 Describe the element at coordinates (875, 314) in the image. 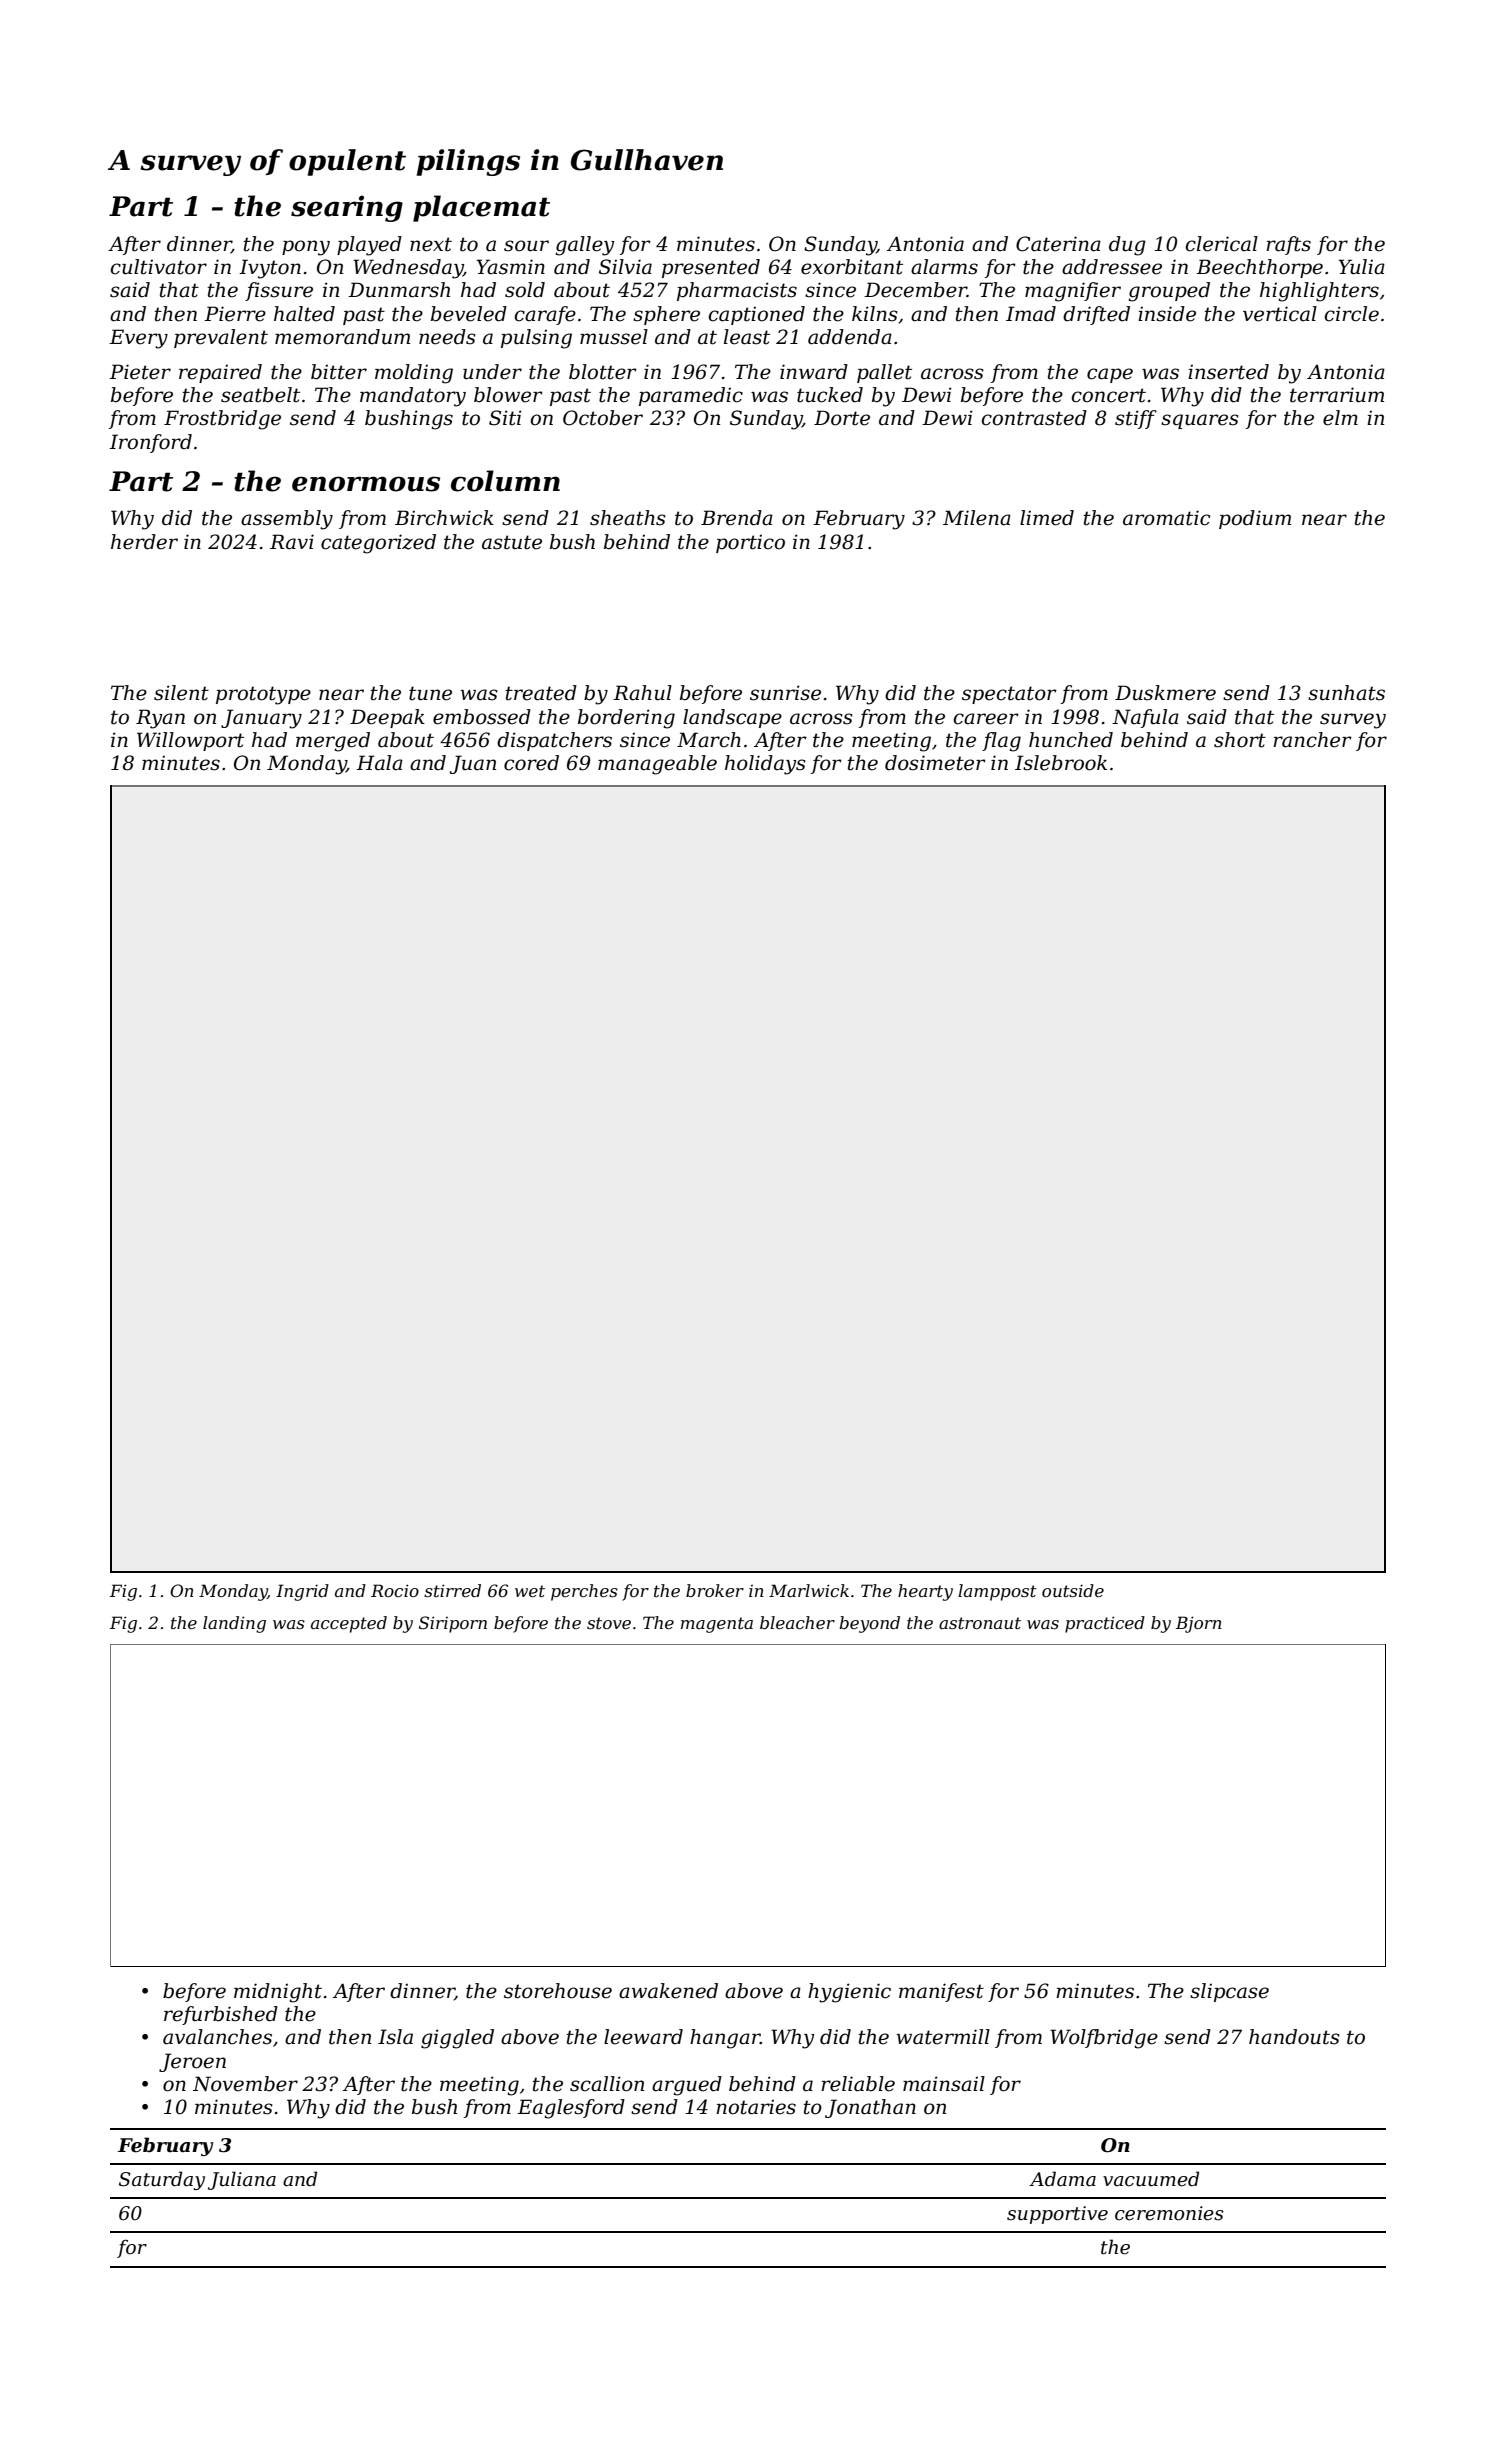

I see `kilns` at that location.
